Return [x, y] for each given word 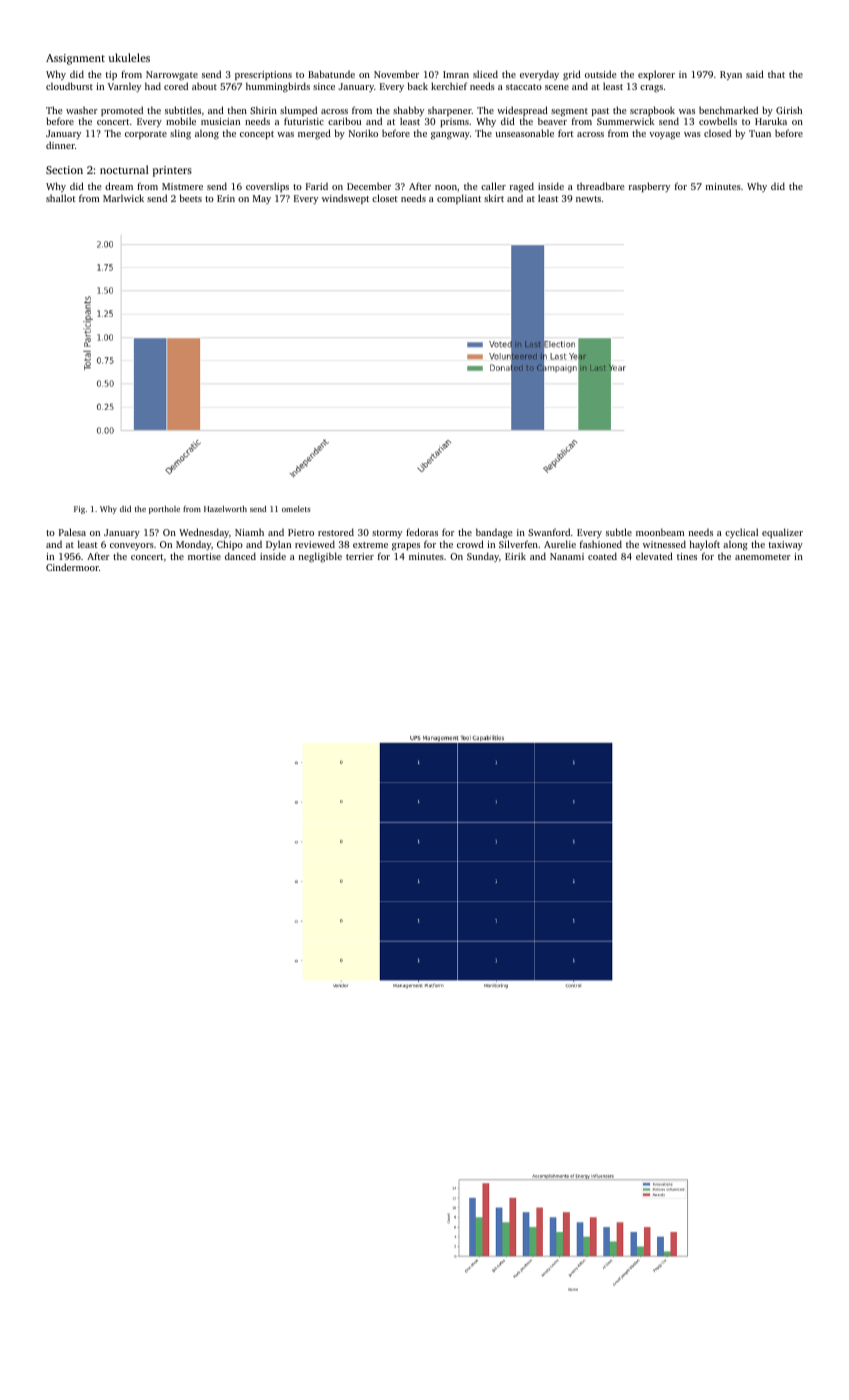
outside [600, 74]
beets [191, 198]
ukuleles [129, 57]
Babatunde [331, 74]
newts [588, 199]
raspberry [649, 187]
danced [240, 556]
